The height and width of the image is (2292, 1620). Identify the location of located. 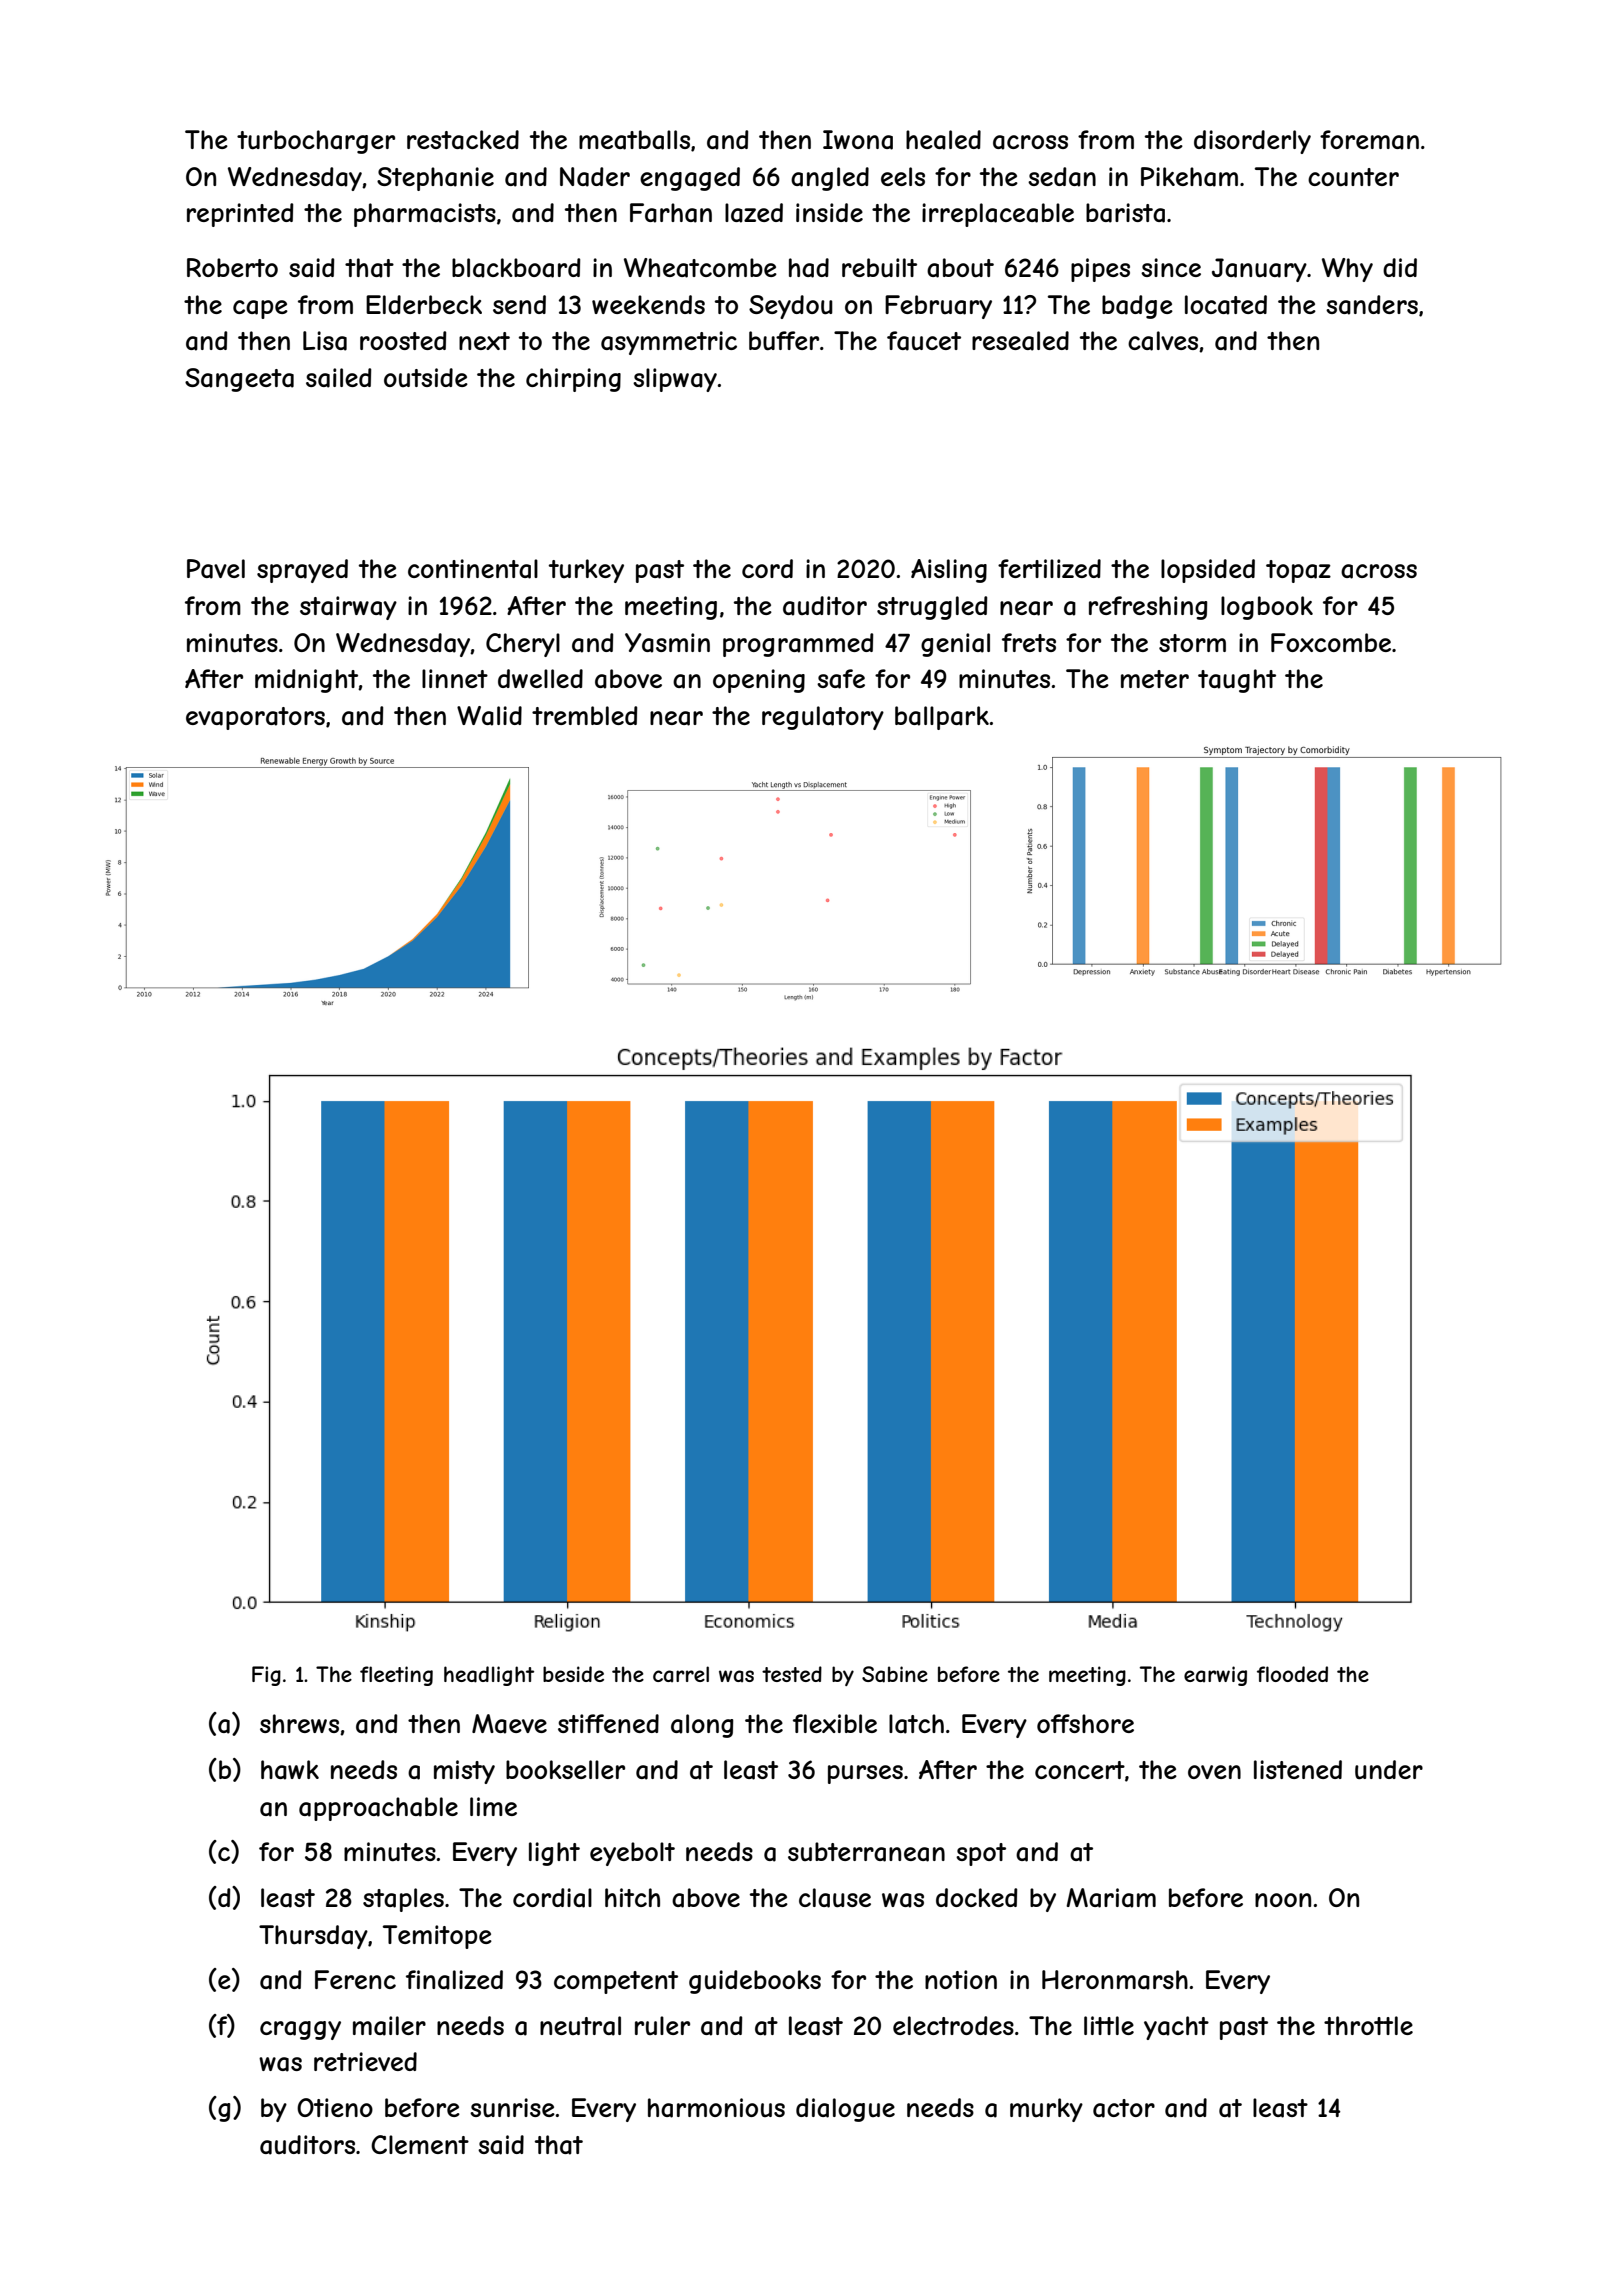
(1226, 305).
